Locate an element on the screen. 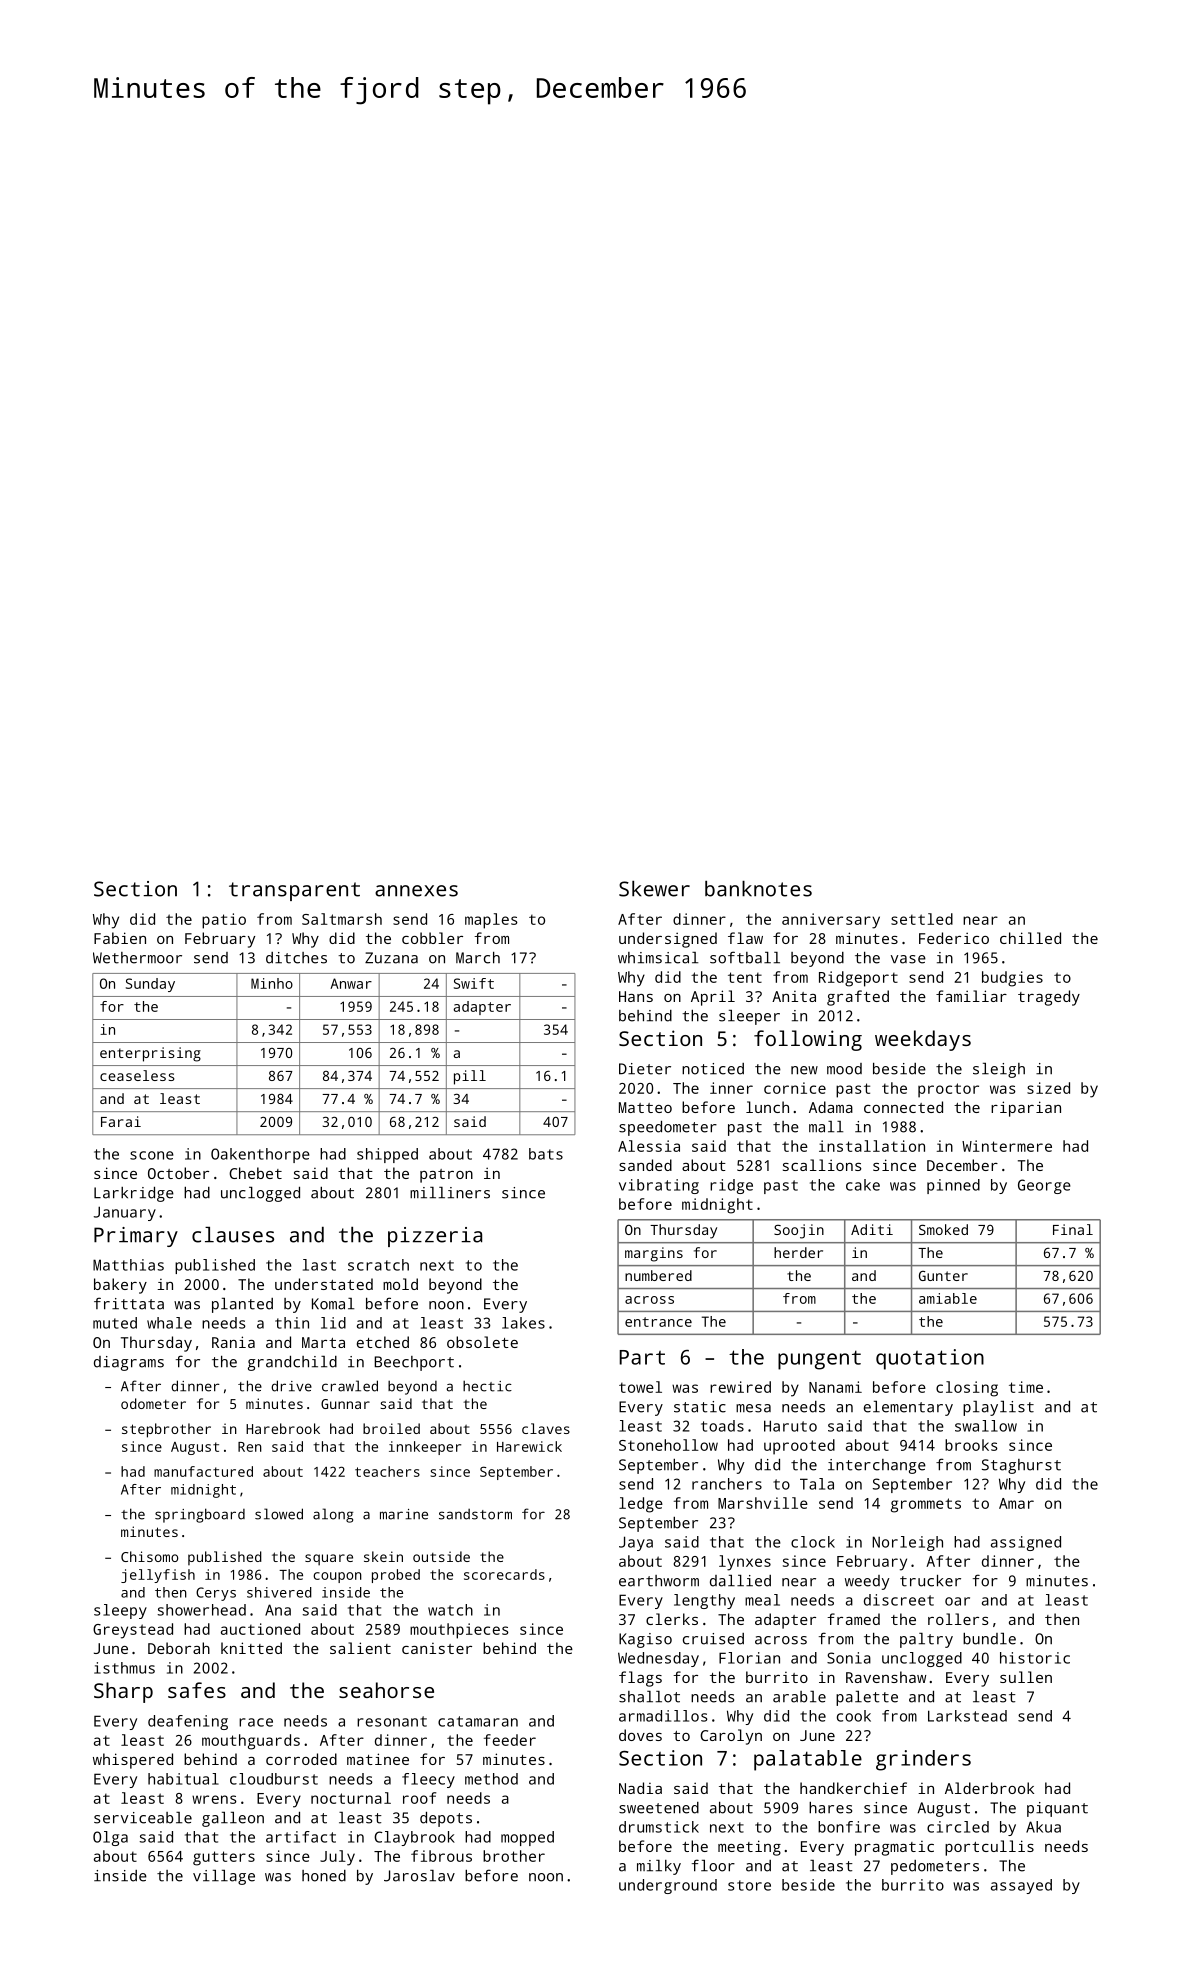 This screenshot has width=1193, height=1965. Saltmarsh is located at coordinates (342, 919).
